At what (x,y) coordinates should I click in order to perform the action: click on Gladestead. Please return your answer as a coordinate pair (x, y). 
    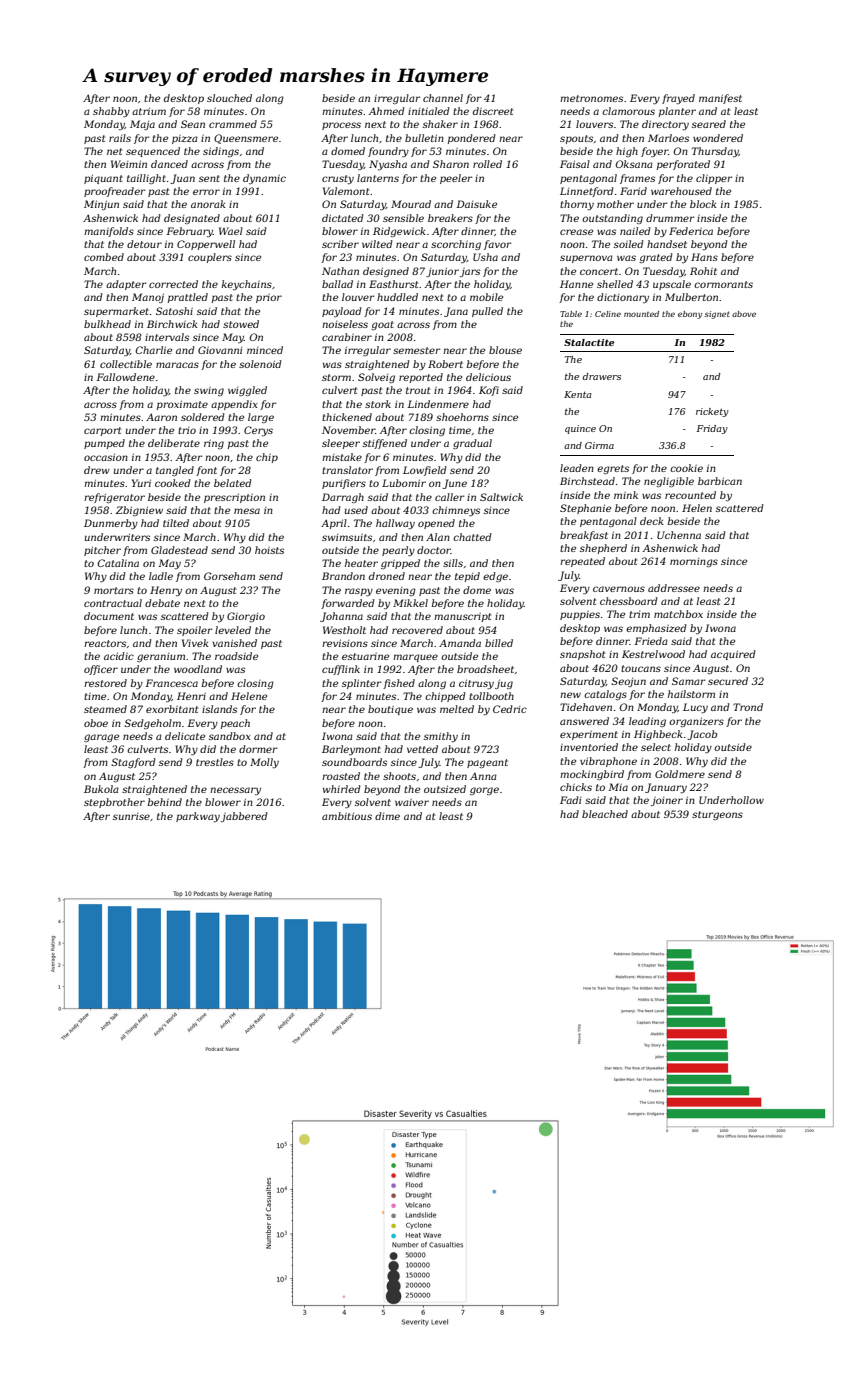
    Looking at the image, I should click on (179, 550).
